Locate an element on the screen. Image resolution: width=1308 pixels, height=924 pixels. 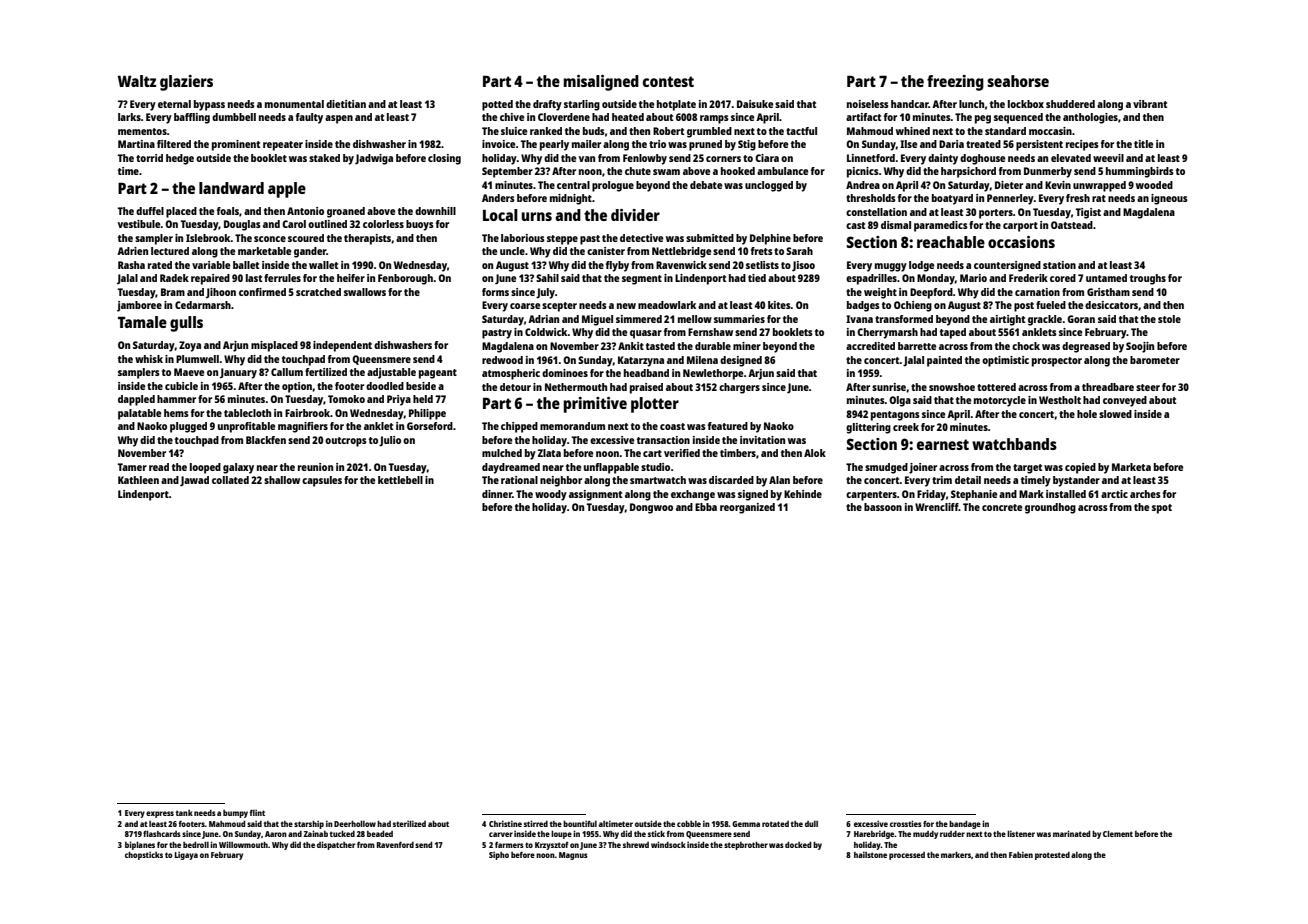
durable is located at coordinates (713, 346).
